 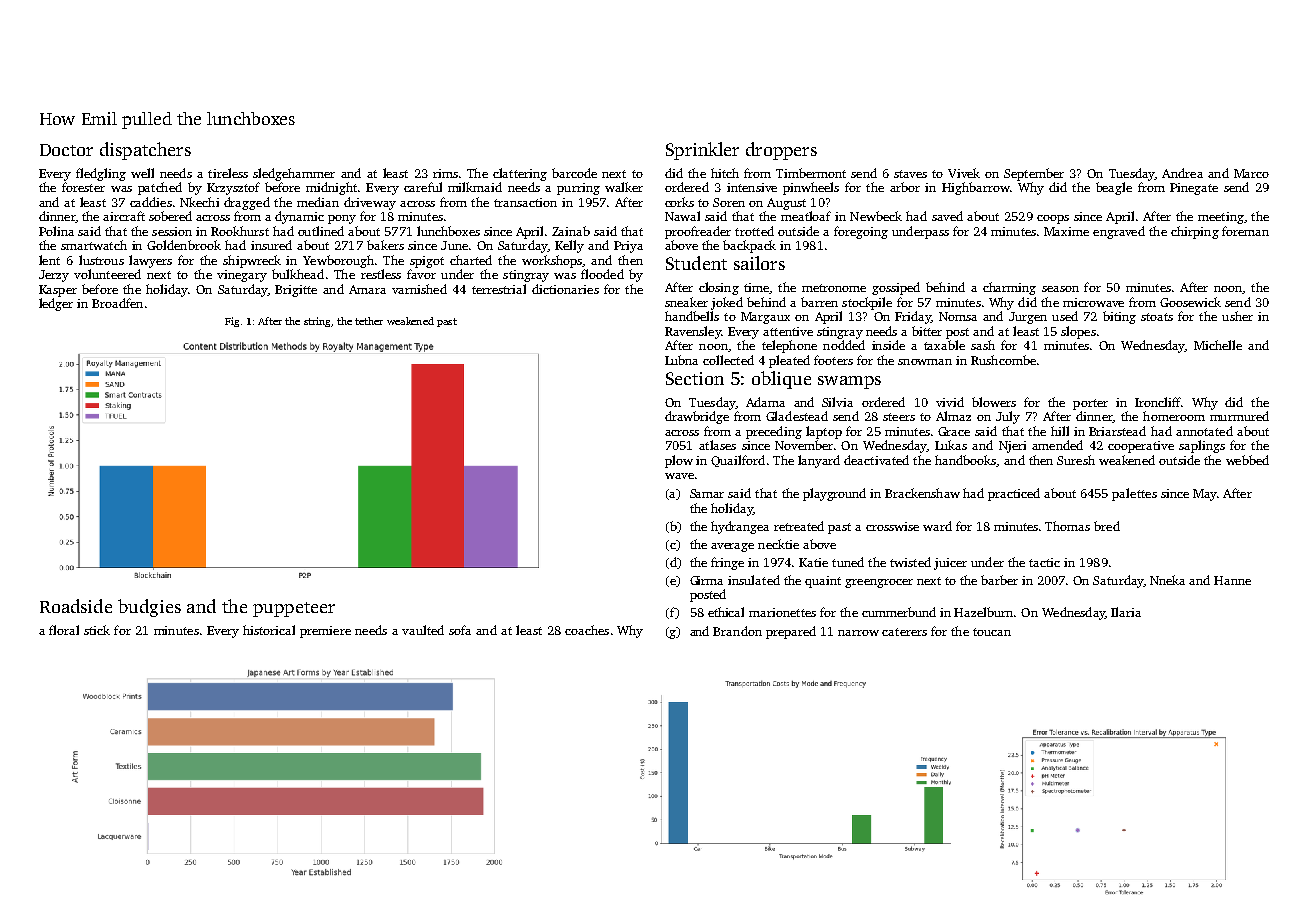 I want to click on coaches, so click(x=587, y=630).
